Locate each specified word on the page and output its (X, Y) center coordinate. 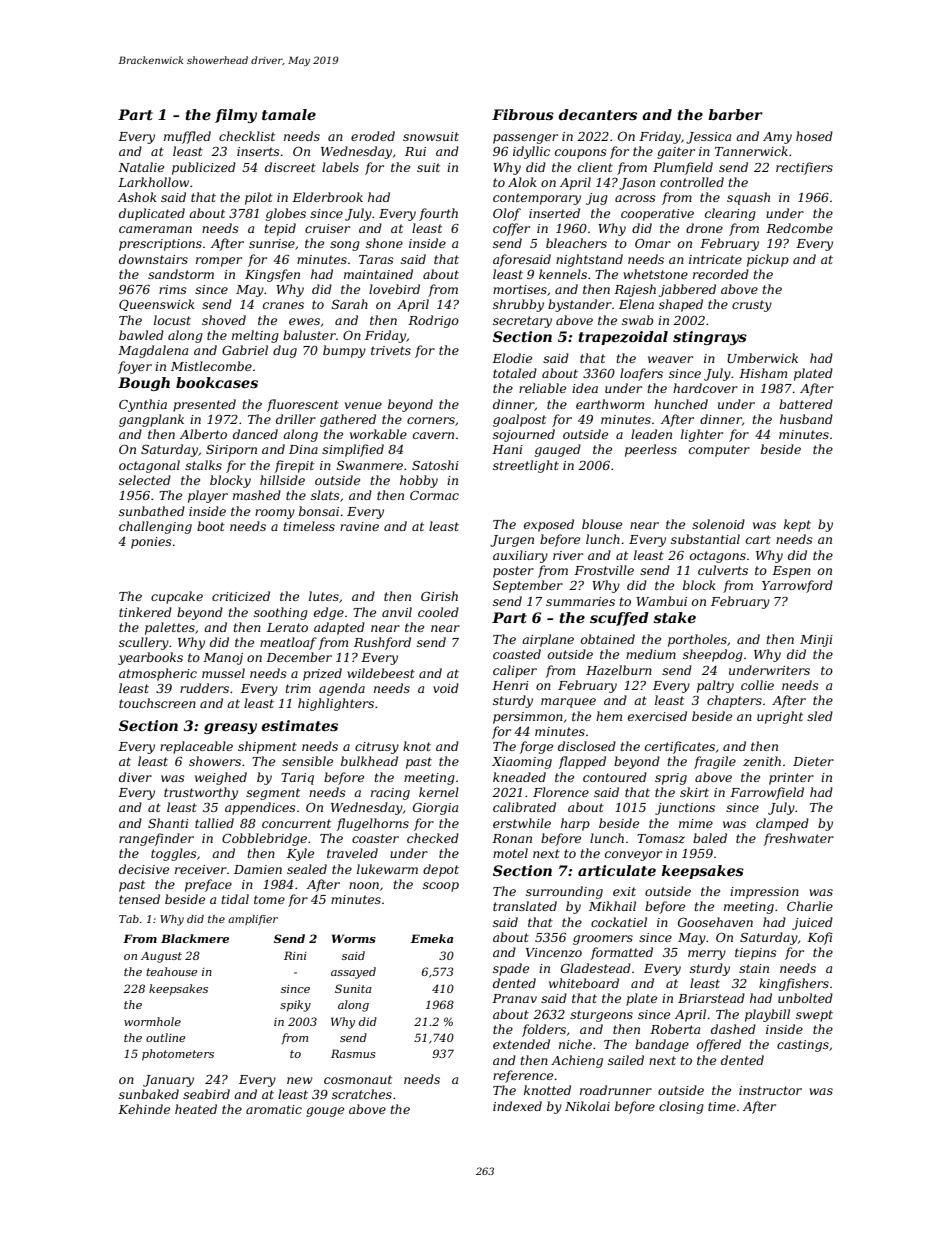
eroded (373, 136)
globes (286, 214)
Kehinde (144, 1109)
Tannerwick (751, 151)
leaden (651, 434)
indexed (517, 1106)
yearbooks (150, 658)
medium (651, 654)
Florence (561, 792)
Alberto (203, 434)
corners (431, 420)
